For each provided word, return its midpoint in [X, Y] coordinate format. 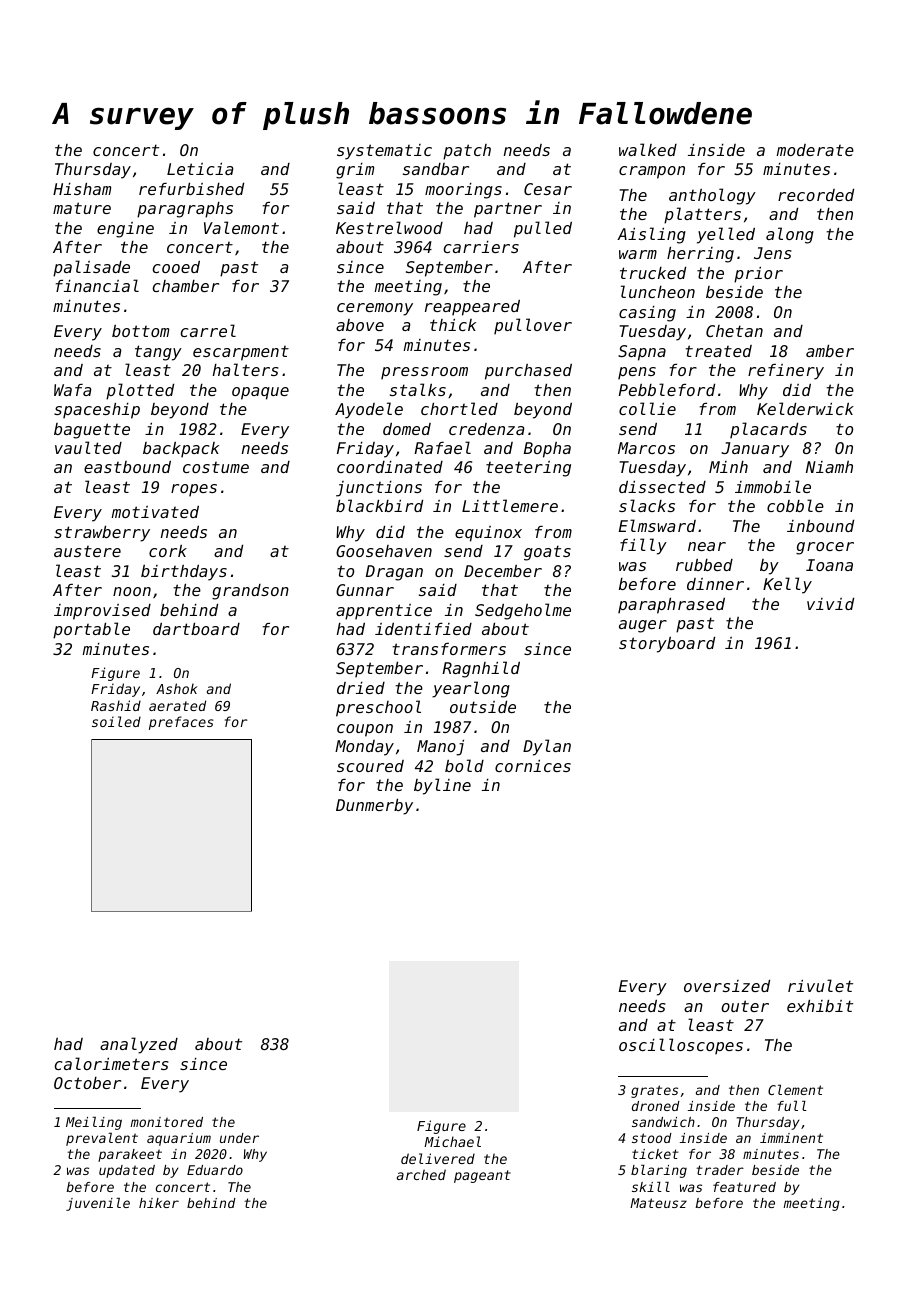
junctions [379, 489]
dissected [662, 487]
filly [643, 546]
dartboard [196, 629]
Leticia [200, 169]
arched [421, 1174]
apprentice [384, 612]
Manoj [440, 748]
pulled [543, 229]
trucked [653, 273]
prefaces [181, 723]
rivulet [820, 985]
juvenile [98, 1204]
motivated [155, 512]
